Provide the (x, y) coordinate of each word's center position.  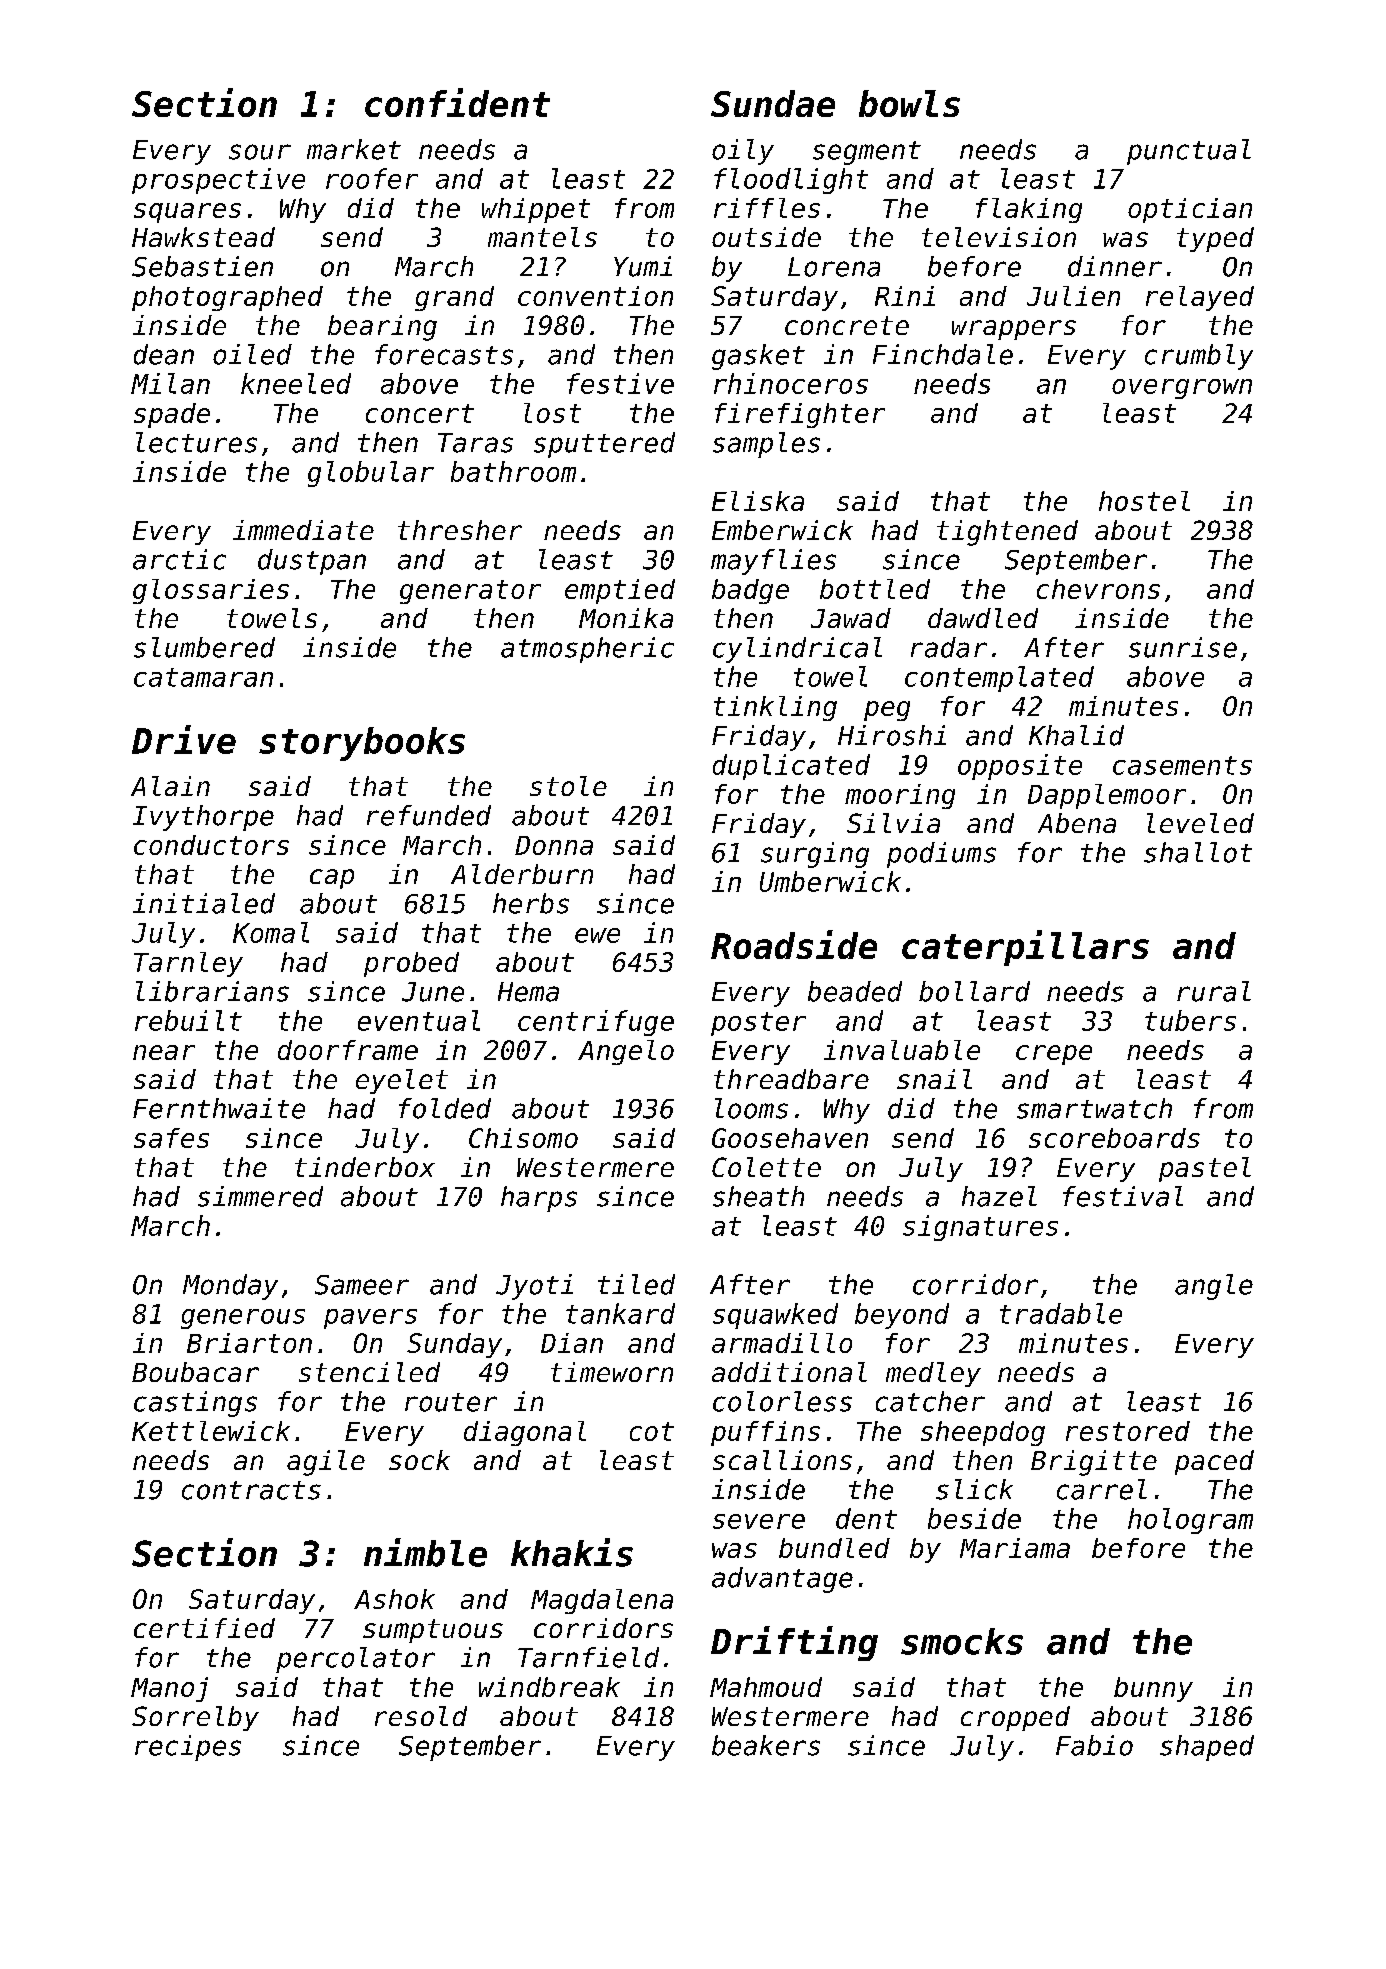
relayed (1200, 298)
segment (867, 153)
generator (470, 592)
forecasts (444, 354)
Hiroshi (892, 735)
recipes (188, 1748)
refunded (429, 815)
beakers (766, 1745)
